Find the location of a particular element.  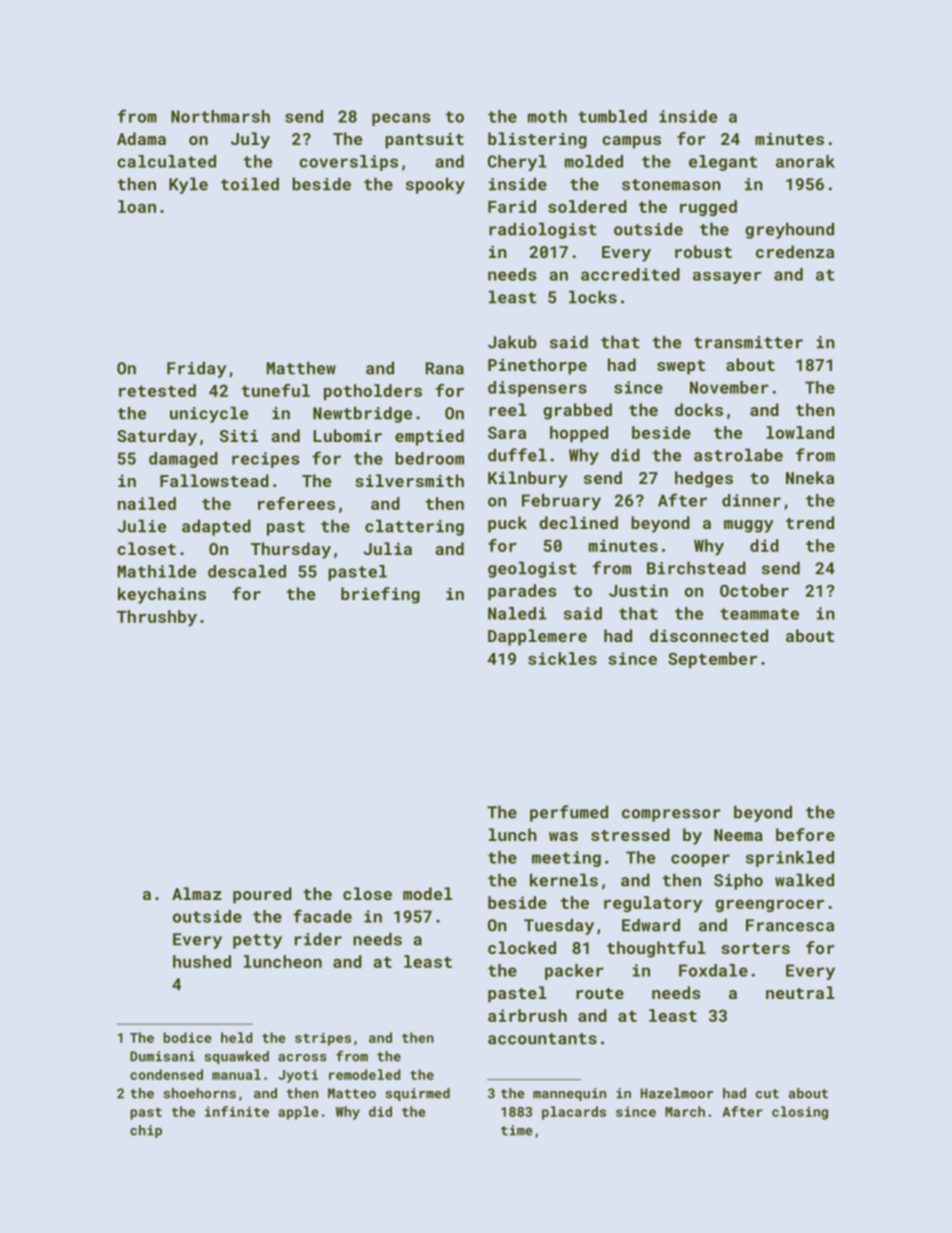

shoehorns is located at coordinates (199, 1093).
